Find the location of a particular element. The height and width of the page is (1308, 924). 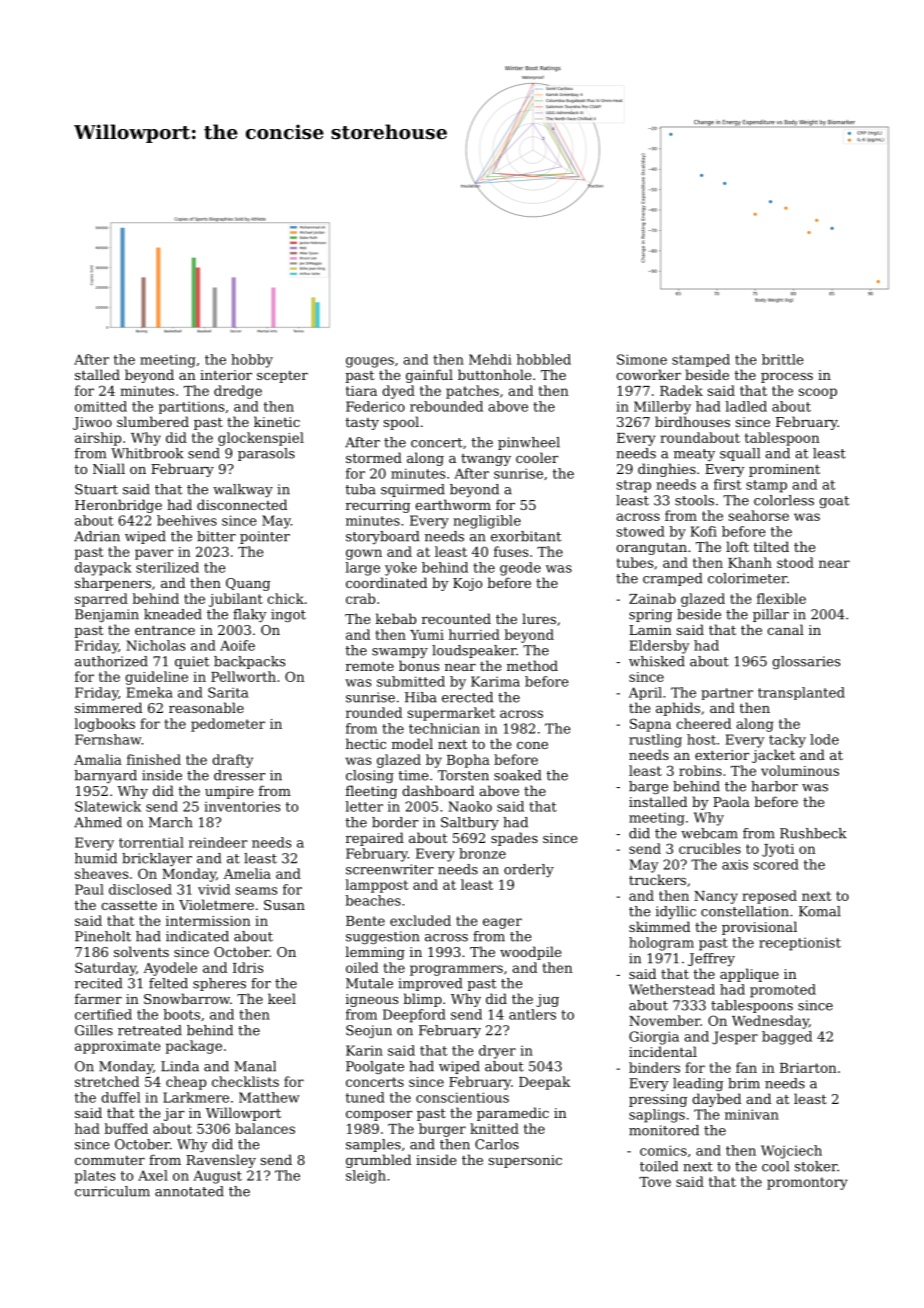

comics is located at coordinates (663, 1150).
